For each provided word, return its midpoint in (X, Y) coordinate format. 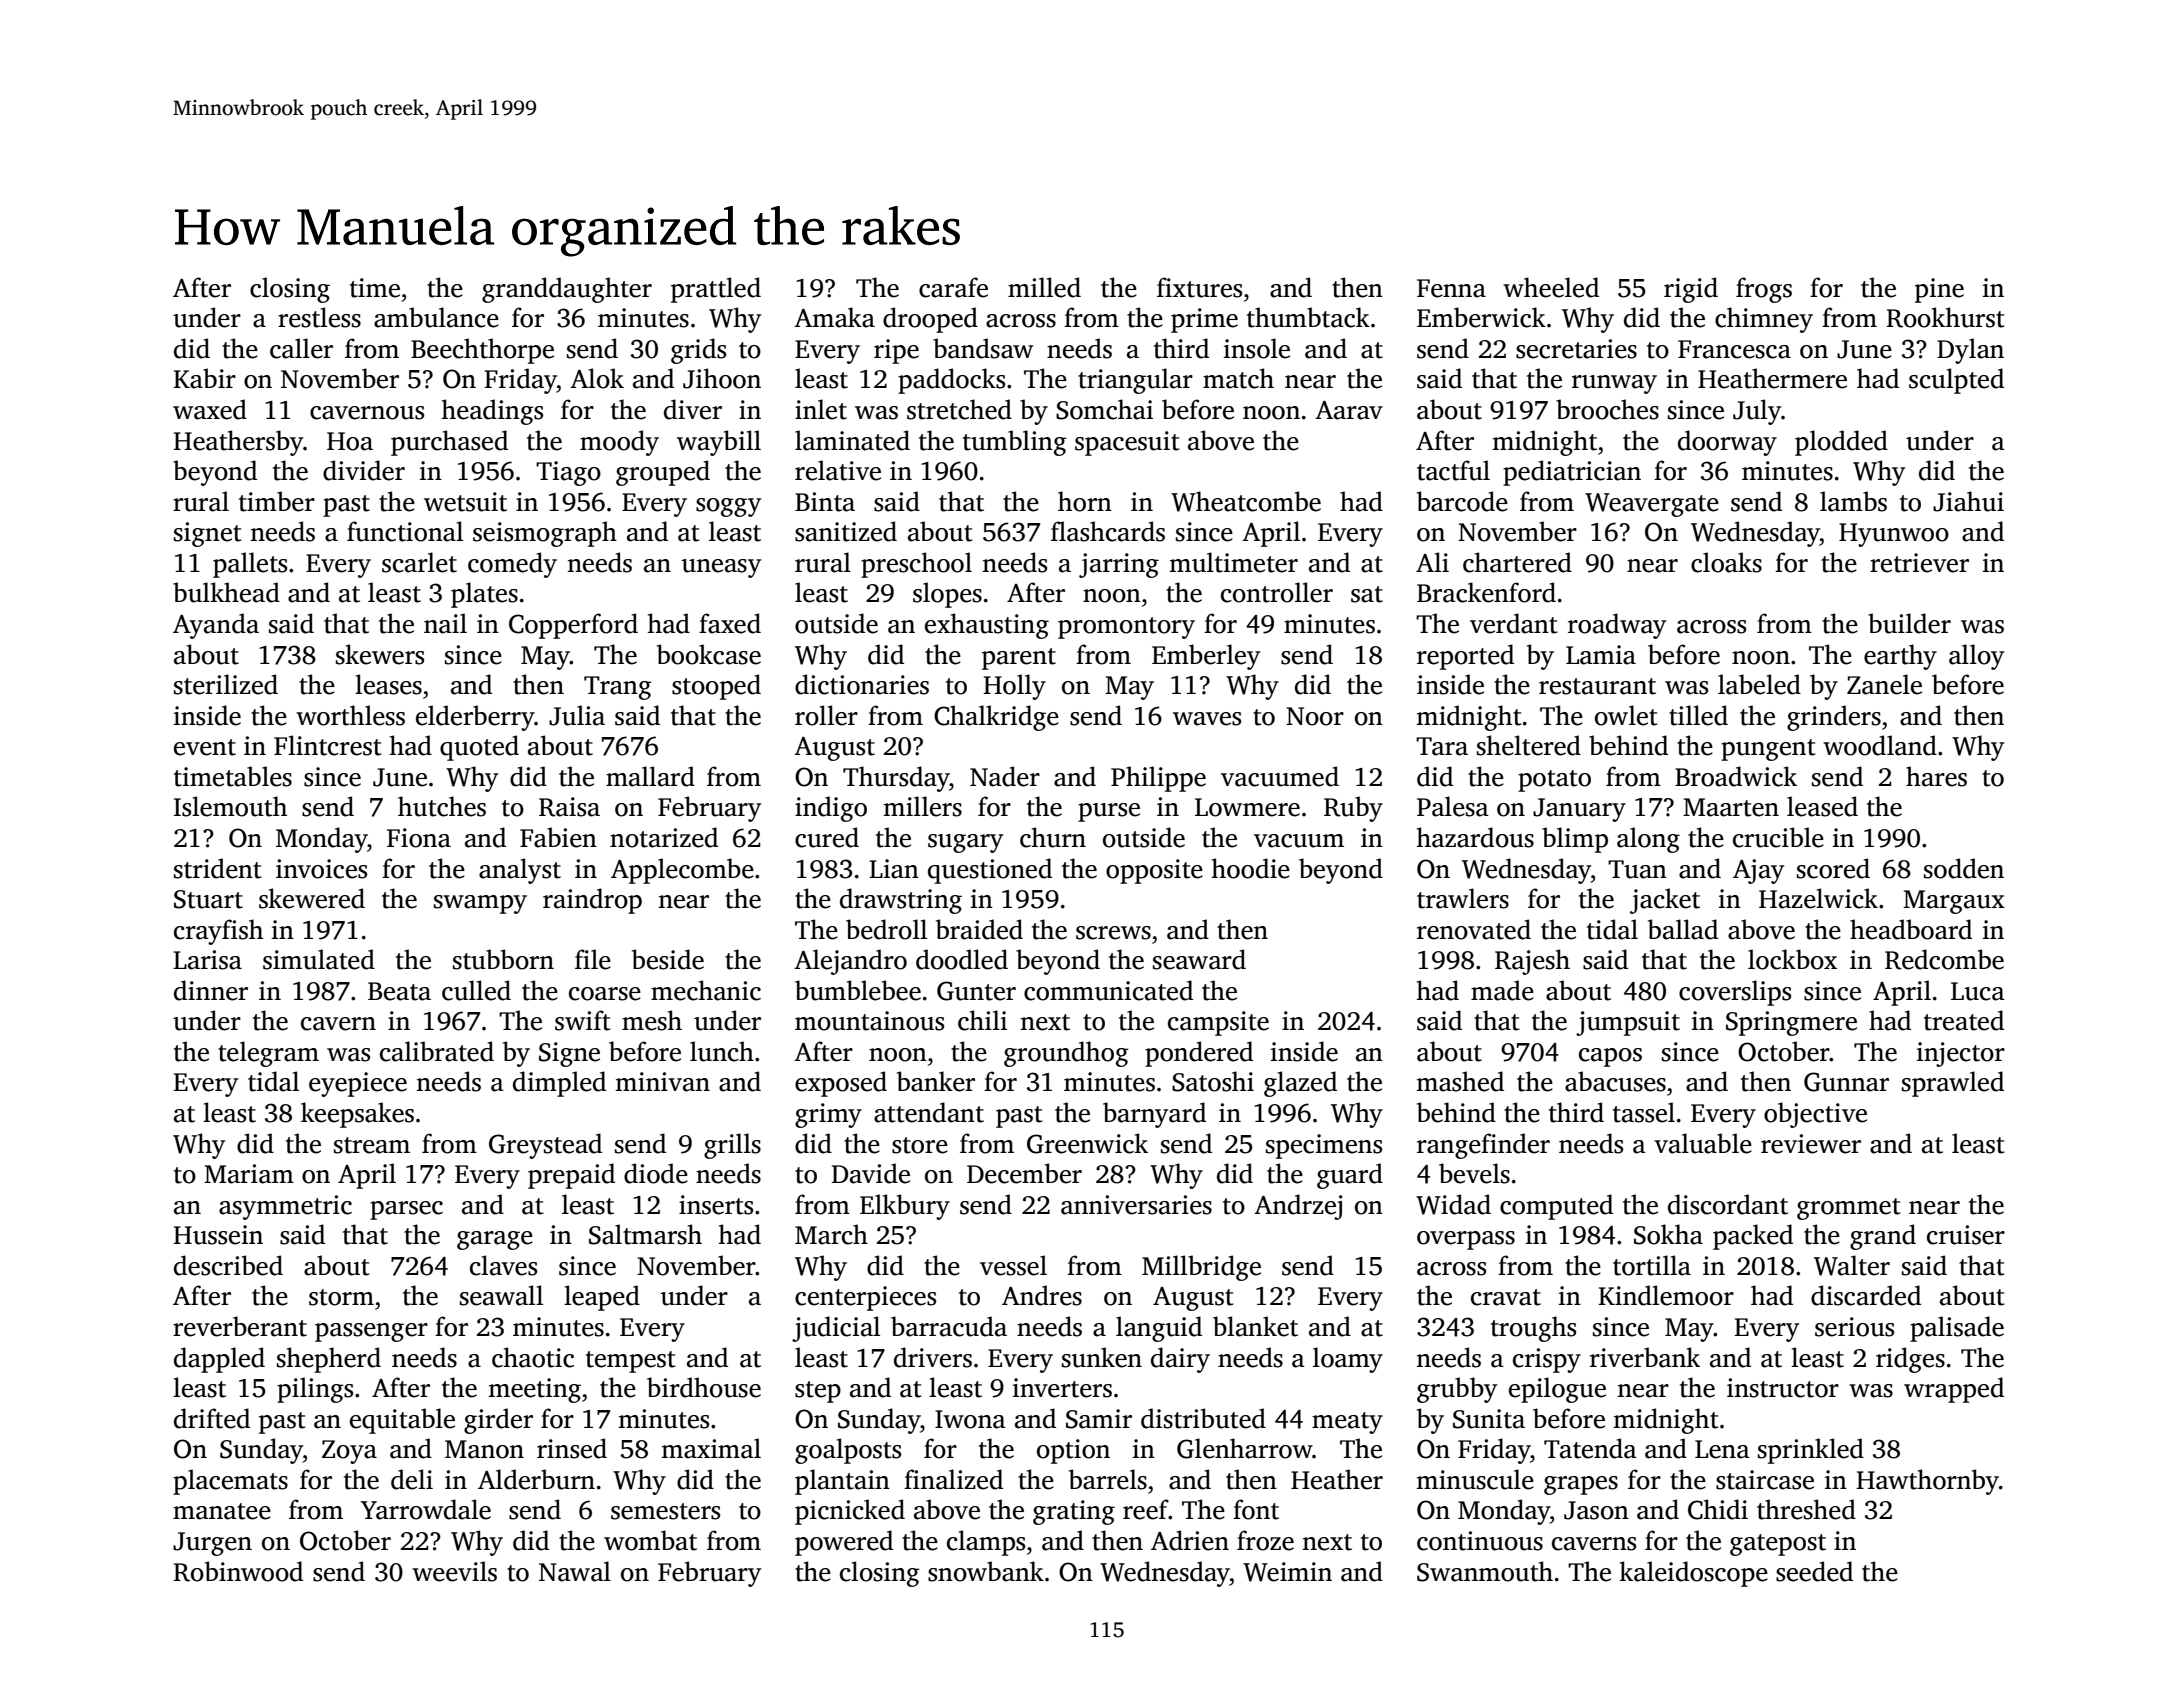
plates (484, 595)
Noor (1315, 716)
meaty (1347, 1423)
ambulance (436, 317)
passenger (371, 1332)
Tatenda (1590, 1448)
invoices (321, 869)
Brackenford (1486, 592)
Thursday (896, 779)
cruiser (1966, 1235)
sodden (1964, 868)
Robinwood (238, 1571)
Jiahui (1968, 501)
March (831, 1234)
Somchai (1104, 409)
